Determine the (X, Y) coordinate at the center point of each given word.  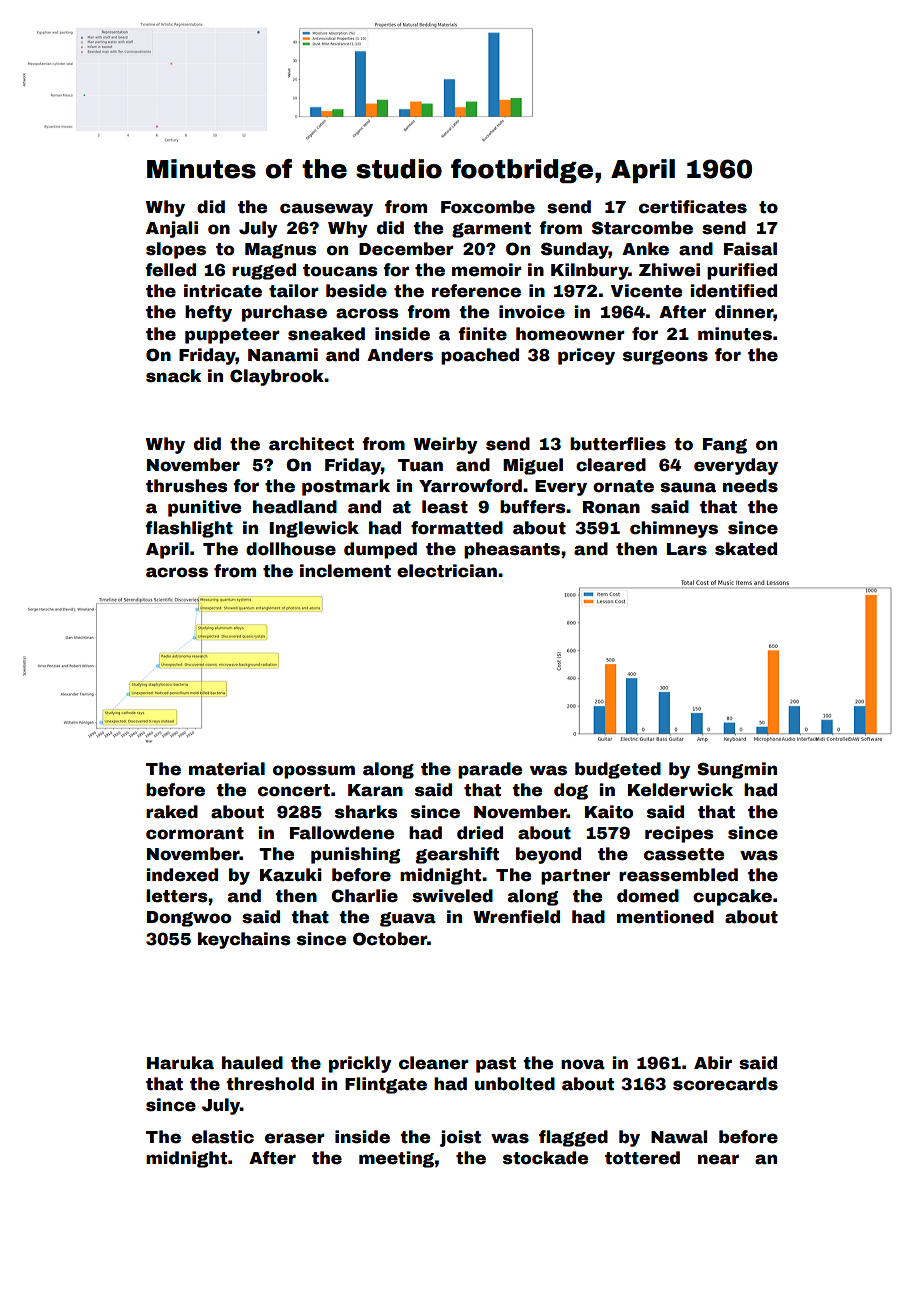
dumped (380, 550)
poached (480, 356)
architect (311, 444)
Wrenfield (516, 917)
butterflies (618, 444)
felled (170, 270)
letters (176, 896)
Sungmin (737, 770)
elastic (223, 1137)
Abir (713, 1063)
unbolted (515, 1084)
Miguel (533, 466)
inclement (345, 571)
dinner (744, 312)
